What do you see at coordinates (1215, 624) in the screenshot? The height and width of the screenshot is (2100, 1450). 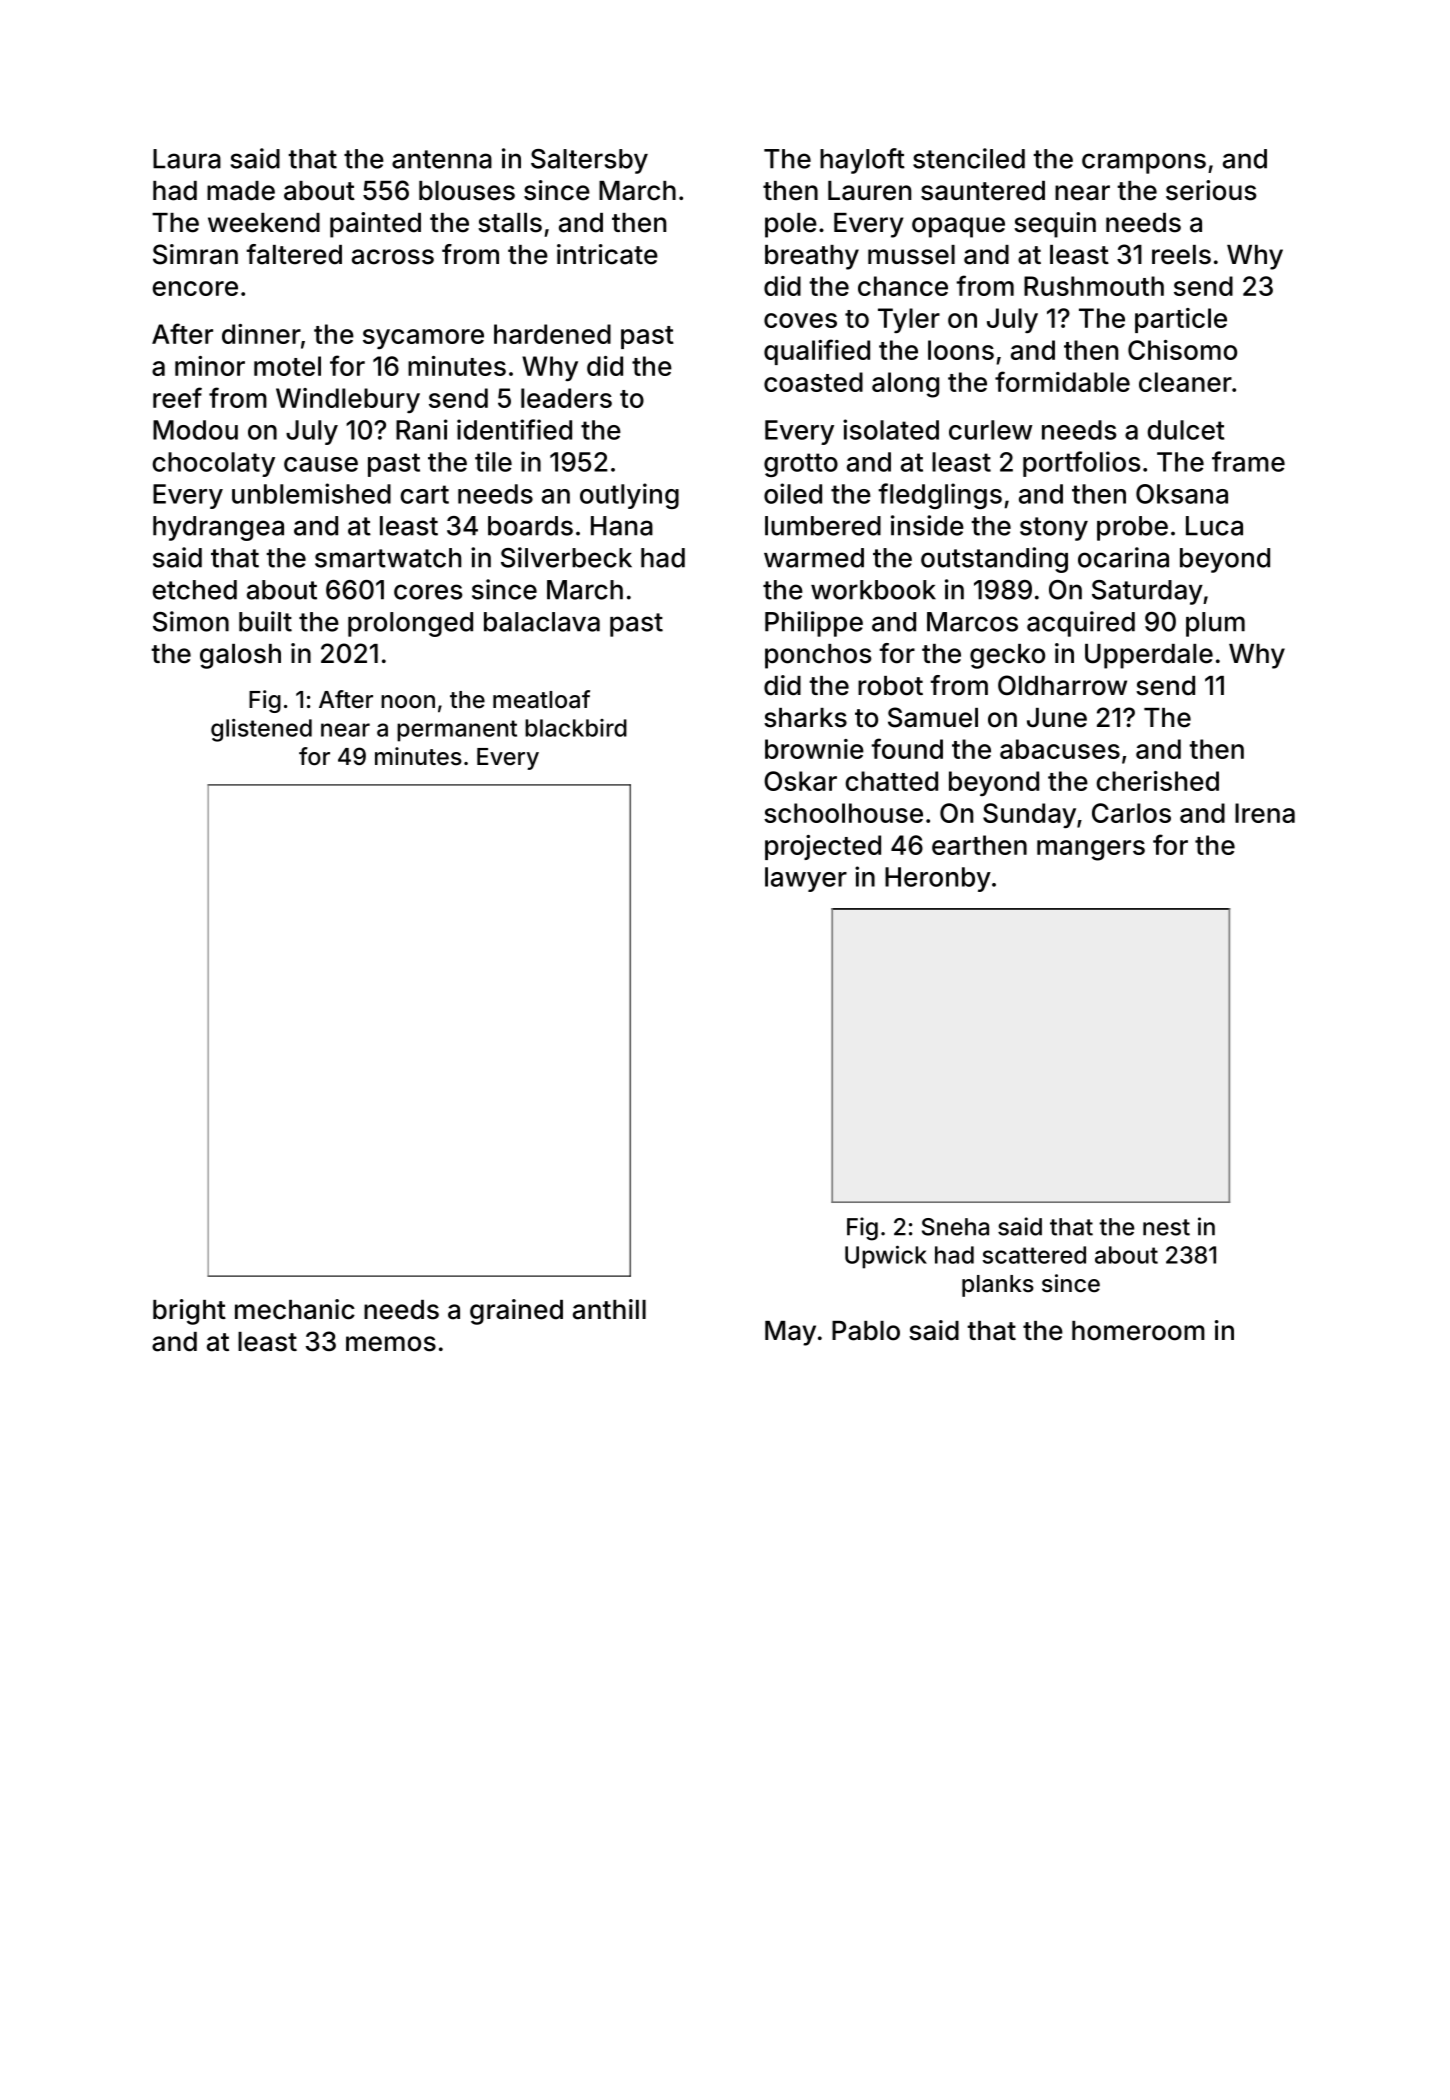 I see `plum` at bounding box center [1215, 624].
